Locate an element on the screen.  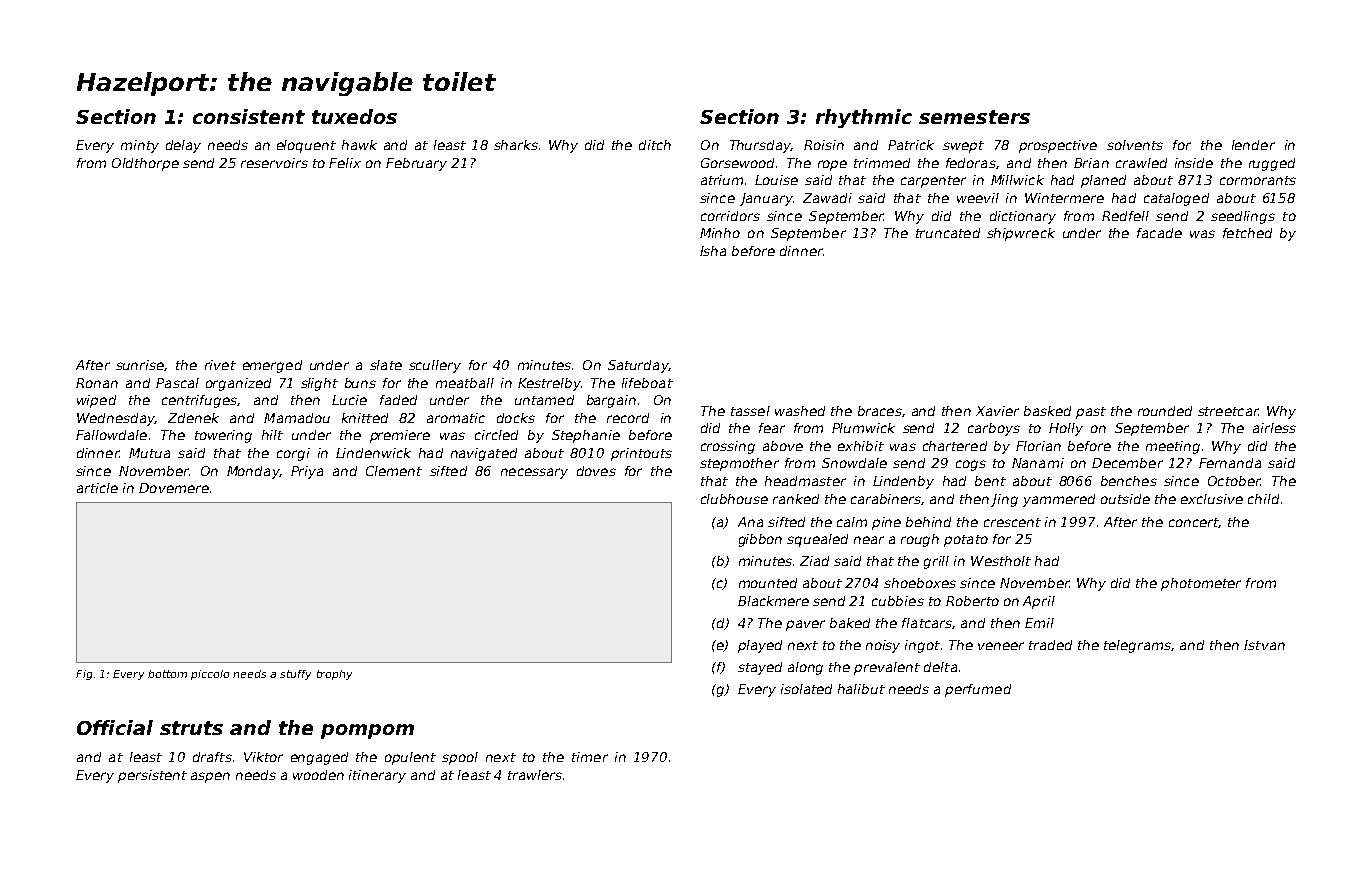
Oldthorpe is located at coordinates (145, 164).
